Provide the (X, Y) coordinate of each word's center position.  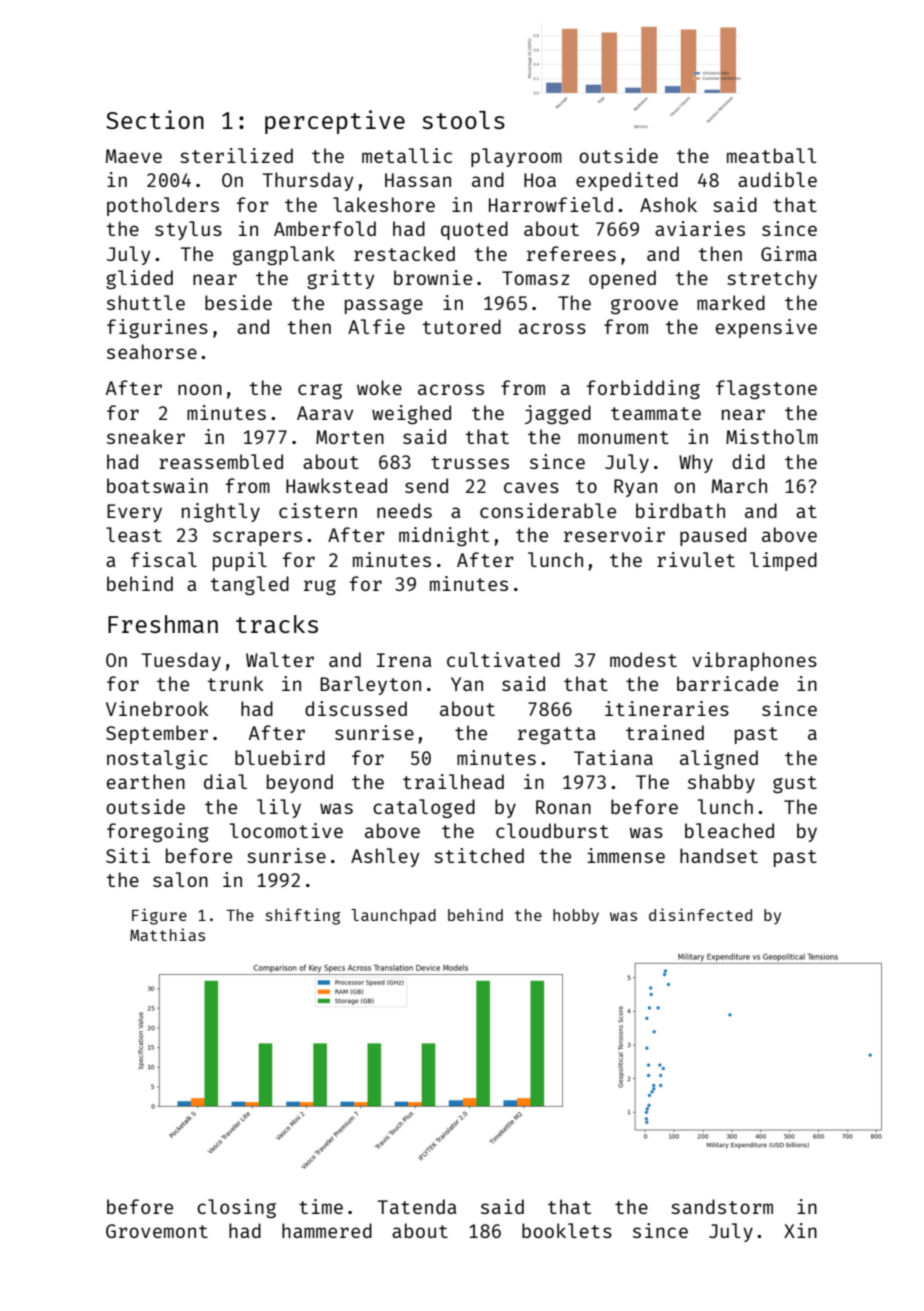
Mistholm (772, 436)
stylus (188, 230)
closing (236, 1208)
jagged (558, 414)
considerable (548, 510)
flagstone (766, 389)
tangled (250, 585)
